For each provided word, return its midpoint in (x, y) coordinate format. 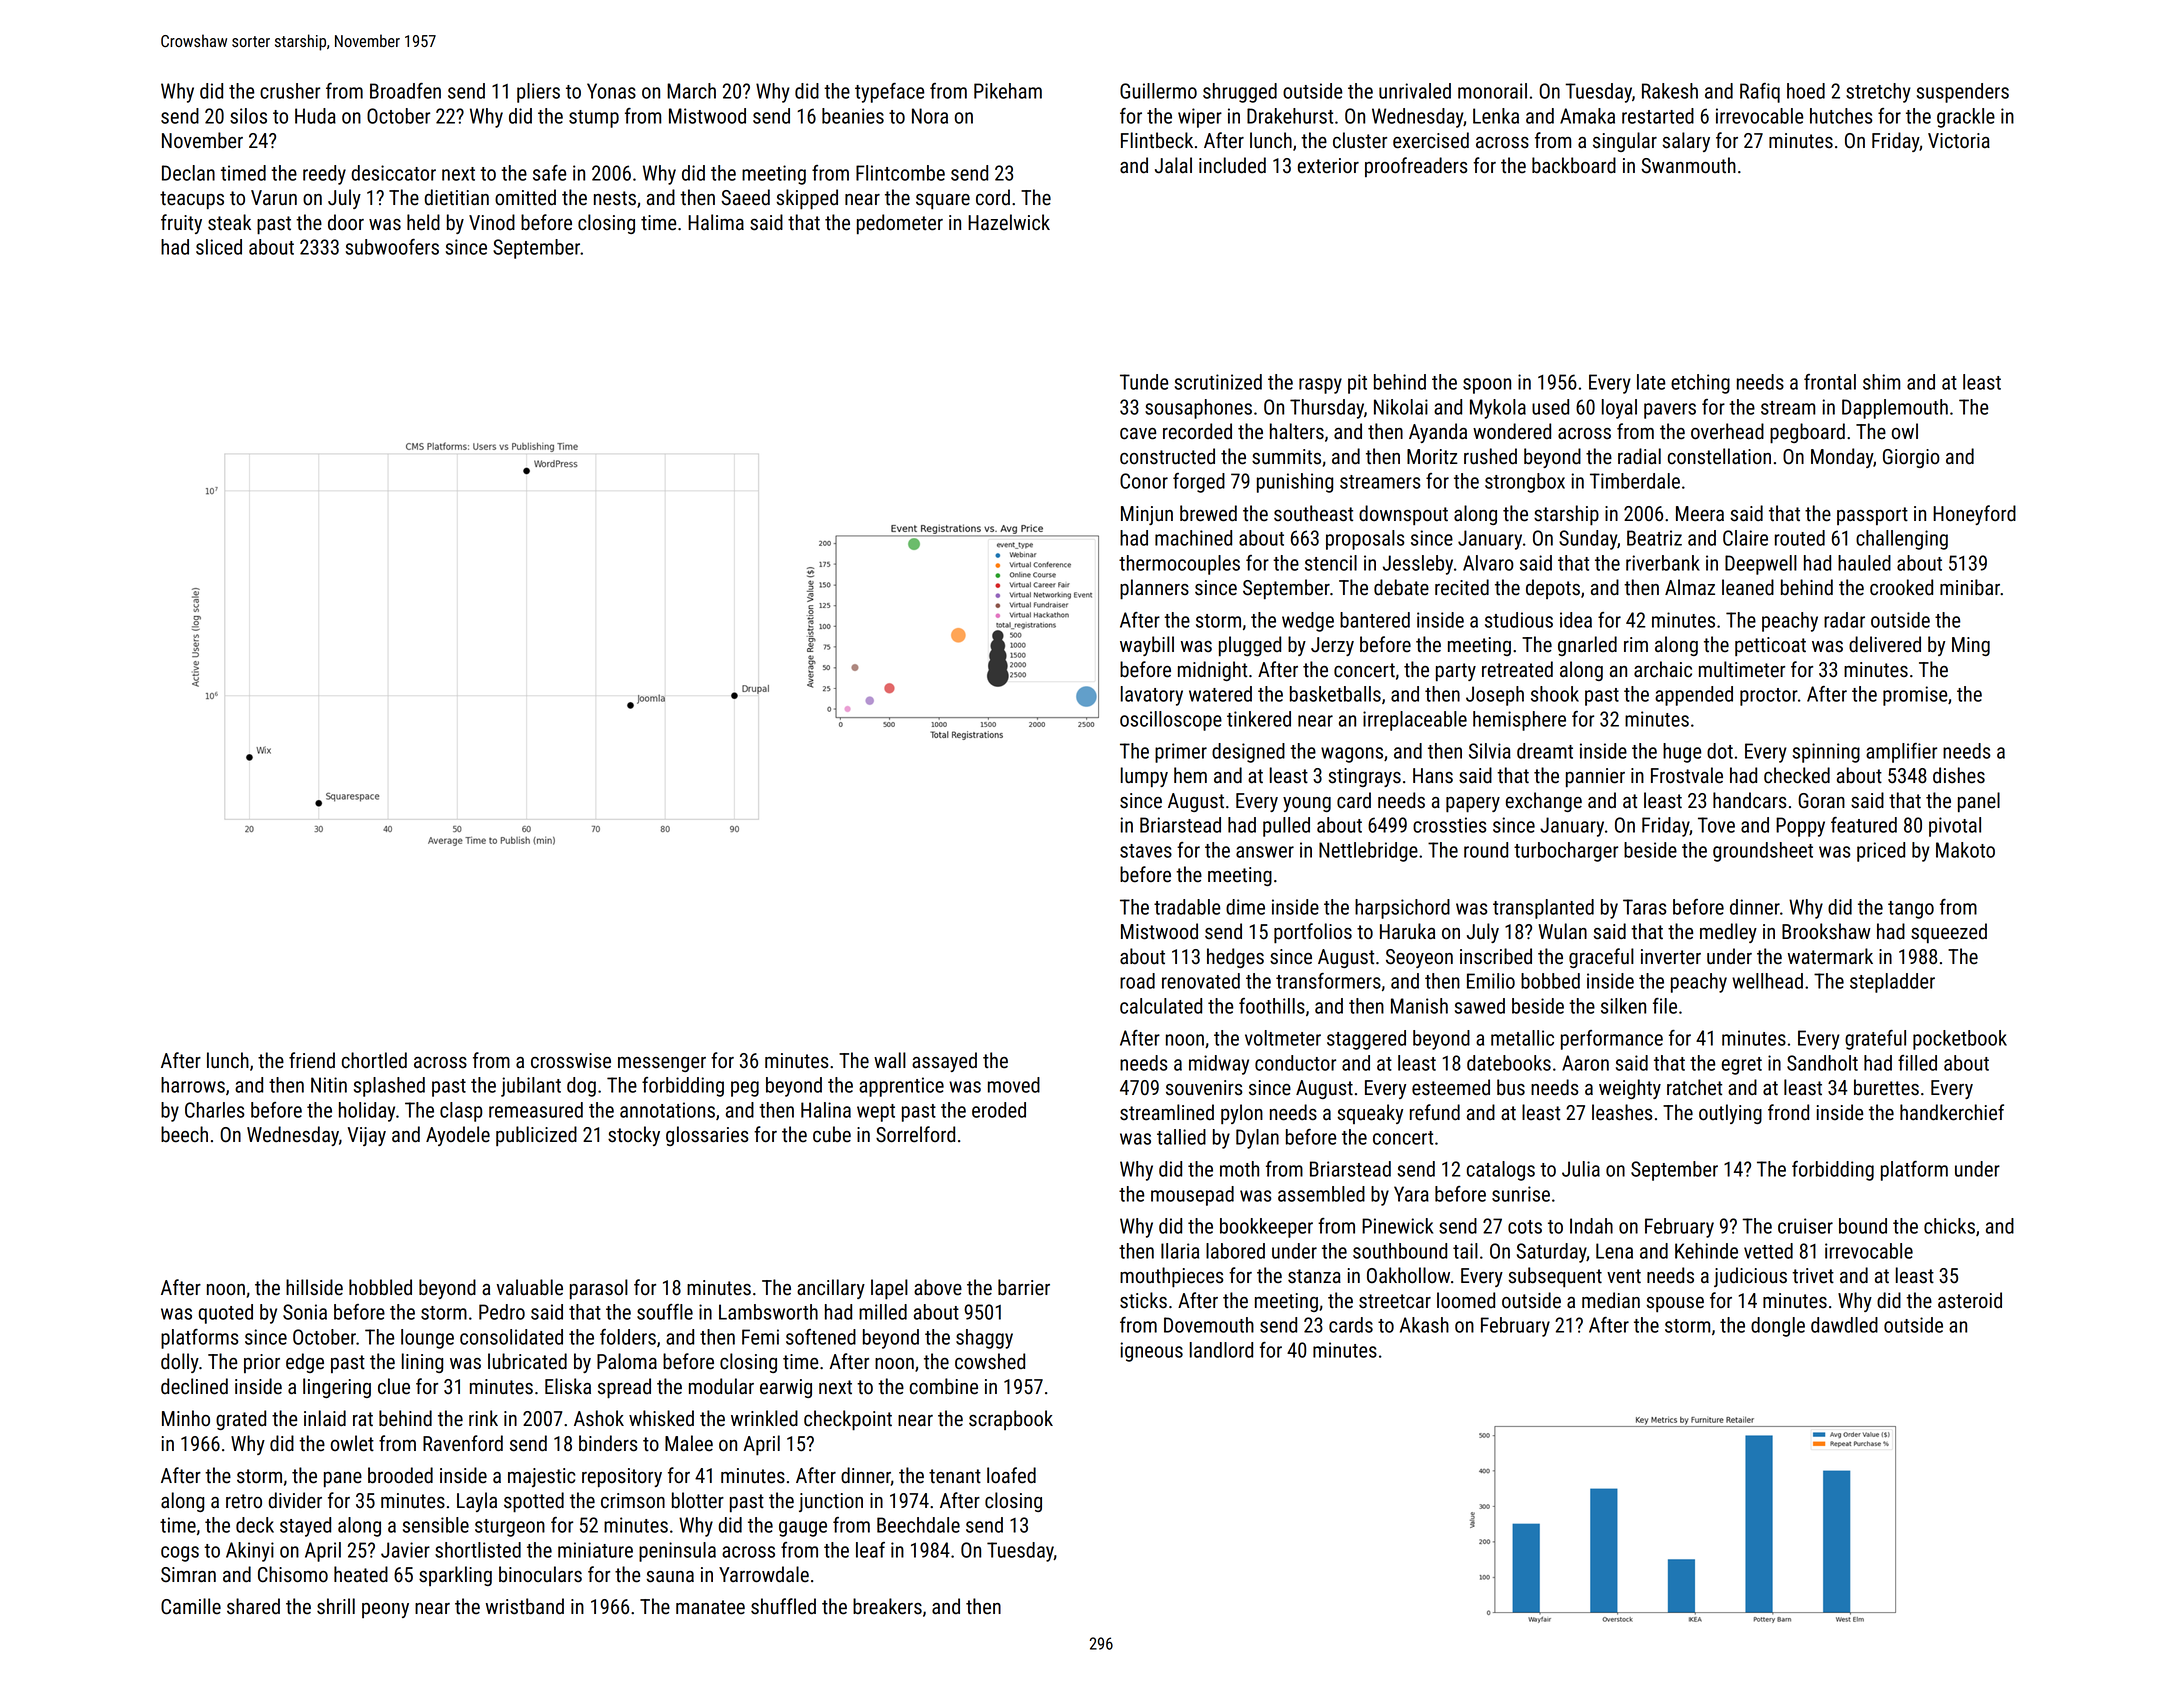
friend (312, 1060)
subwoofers (392, 247)
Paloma (627, 1361)
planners (1154, 589)
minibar (1970, 587)
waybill (1147, 646)
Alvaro (1488, 563)
